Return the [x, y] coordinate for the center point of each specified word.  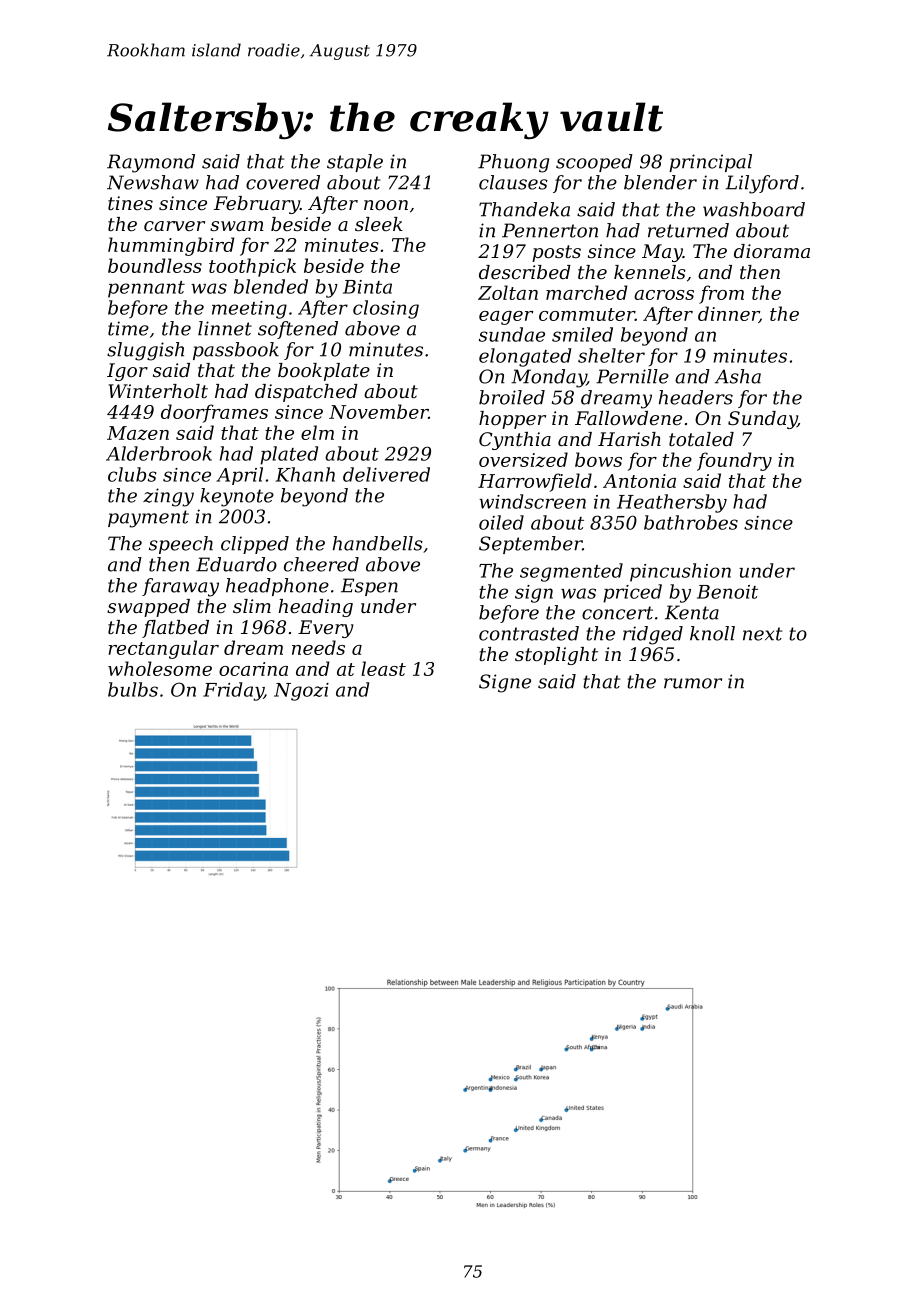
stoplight [556, 656]
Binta [367, 287]
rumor [693, 683]
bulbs [133, 689]
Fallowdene [628, 418]
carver [174, 226]
